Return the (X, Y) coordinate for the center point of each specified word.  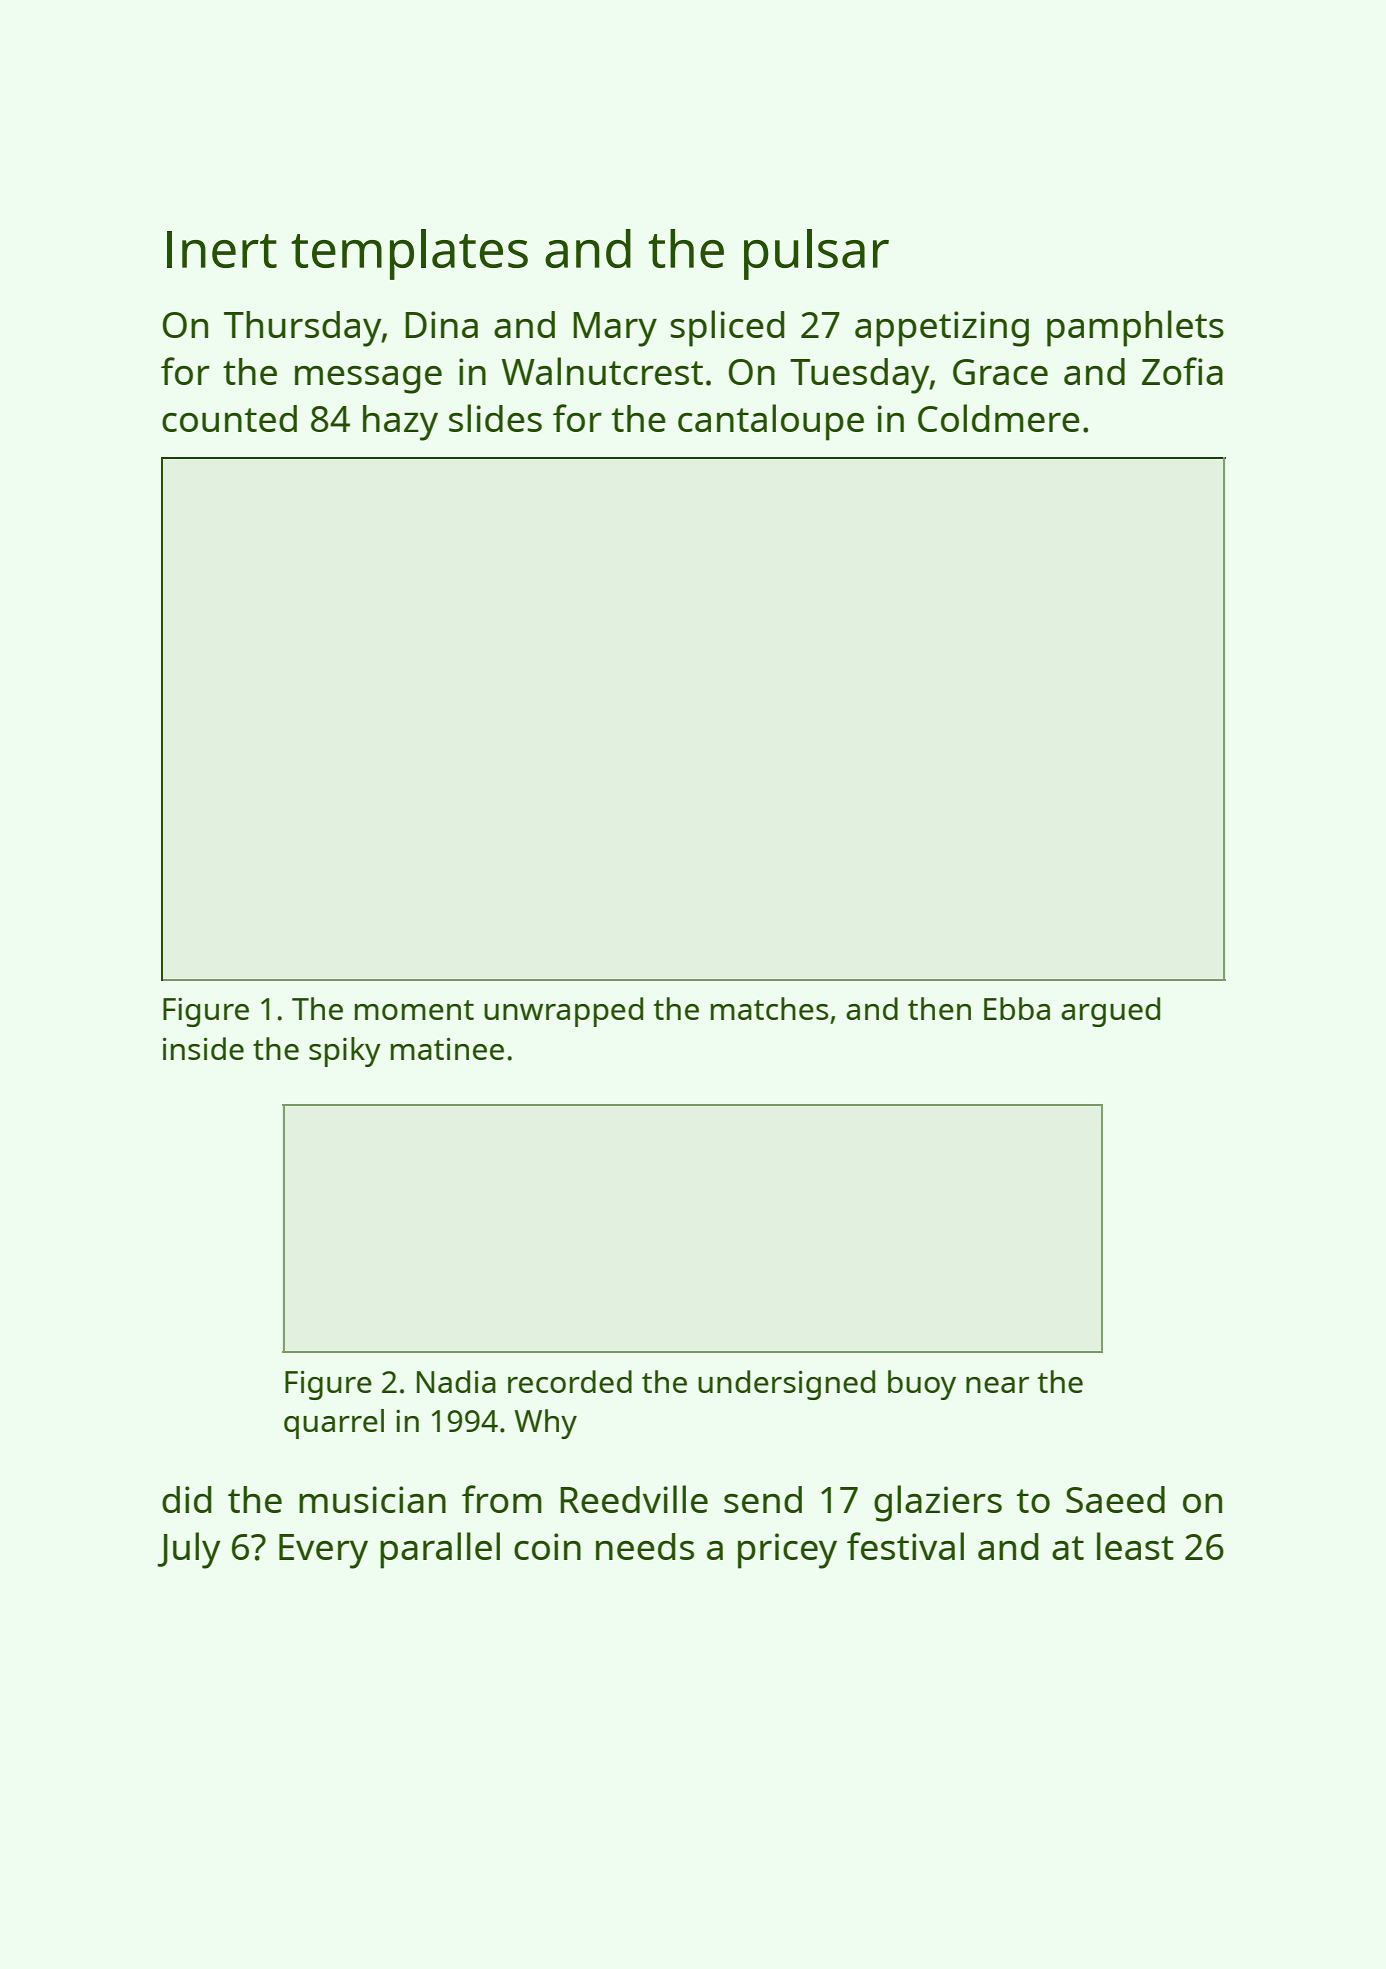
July (189, 1550)
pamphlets (1135, 328)
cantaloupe (771, 422)
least (1135, 1546)
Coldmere (999, 418)
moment (414, 1010)
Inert (222, 249)
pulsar (816, 254)
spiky (345, 1052)
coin (547, 1546)
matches (770, 1008)
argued (1110, 1012)
